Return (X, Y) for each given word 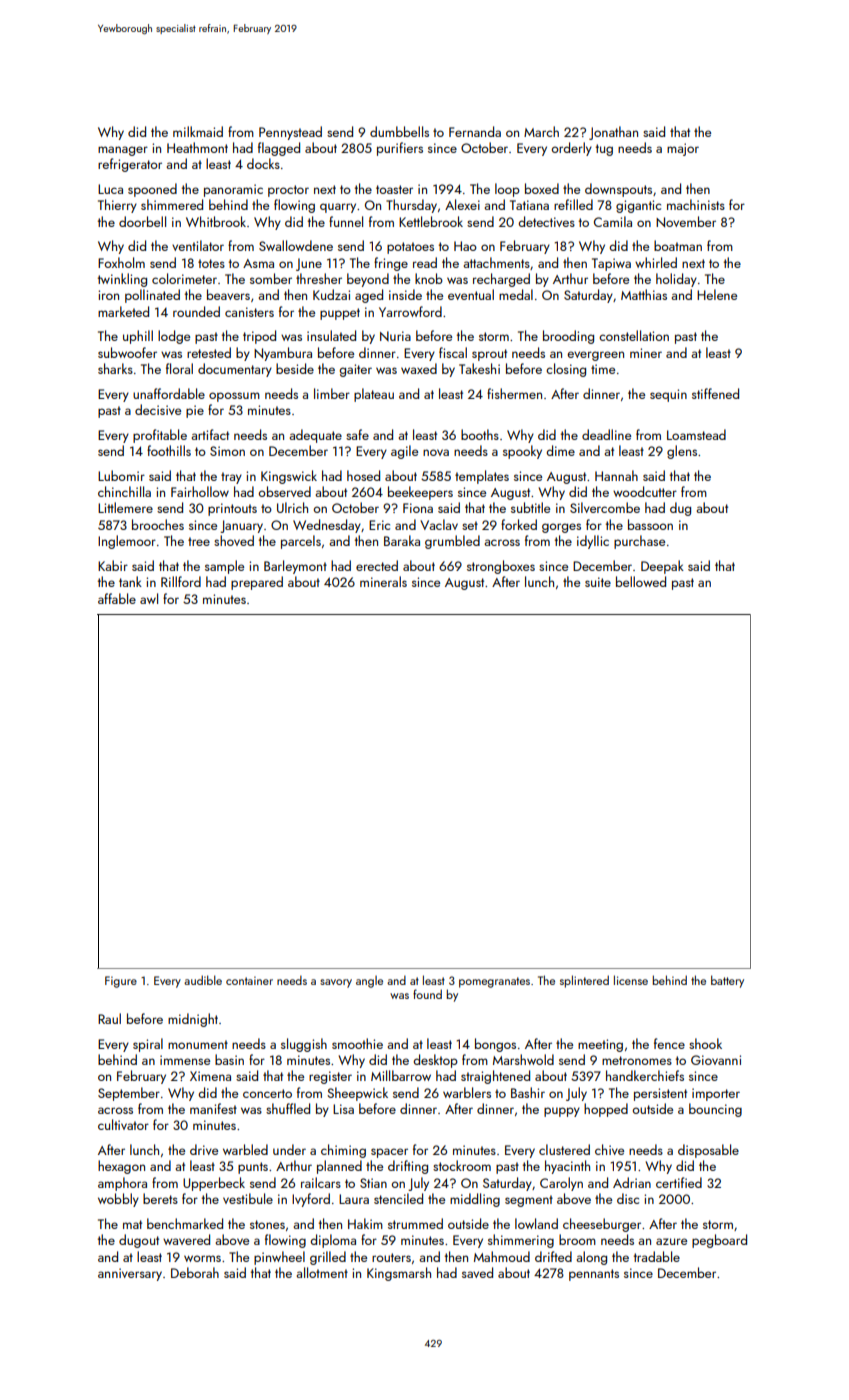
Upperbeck (214, 1184)
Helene (717, 294)
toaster (394, 189)
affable (117, 598)
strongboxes (501, 567)
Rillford (181, 581)
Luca (110, 189)
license (631, 980)
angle (369, 982)
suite (598, 582)
